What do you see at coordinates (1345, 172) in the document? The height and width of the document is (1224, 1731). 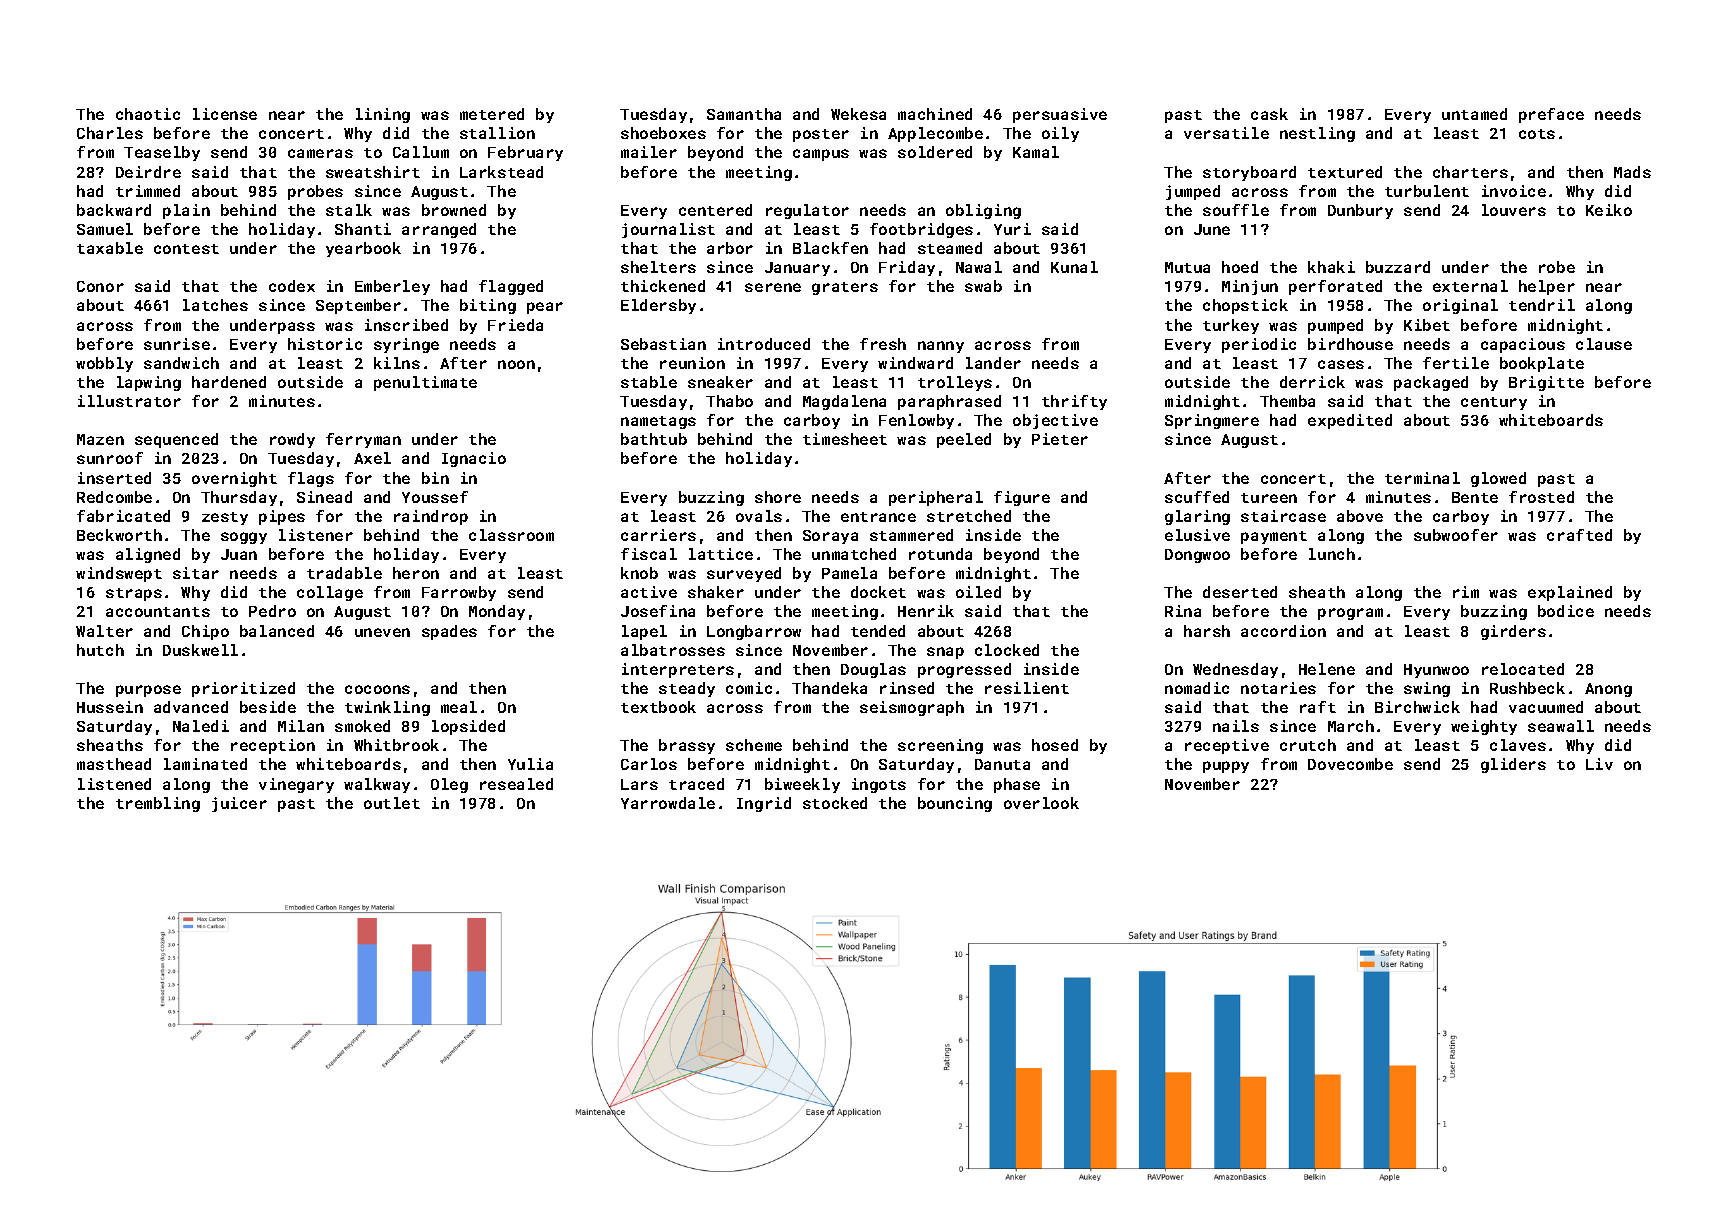 I see `textured` at bounding box center [1345, 172].
